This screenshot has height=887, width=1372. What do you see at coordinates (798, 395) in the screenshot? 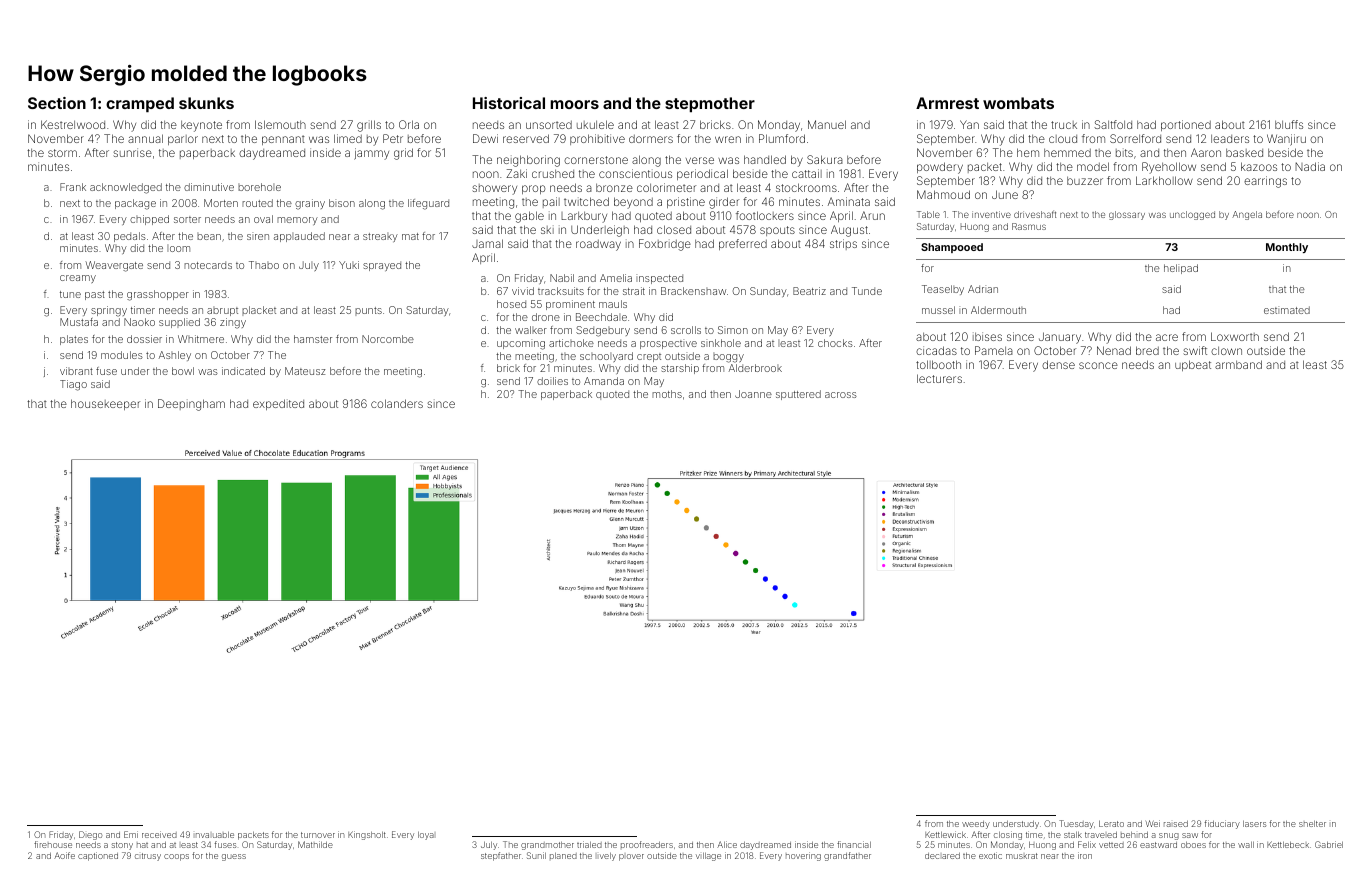
I see `sputtered` at bounding box center [798, 395].
